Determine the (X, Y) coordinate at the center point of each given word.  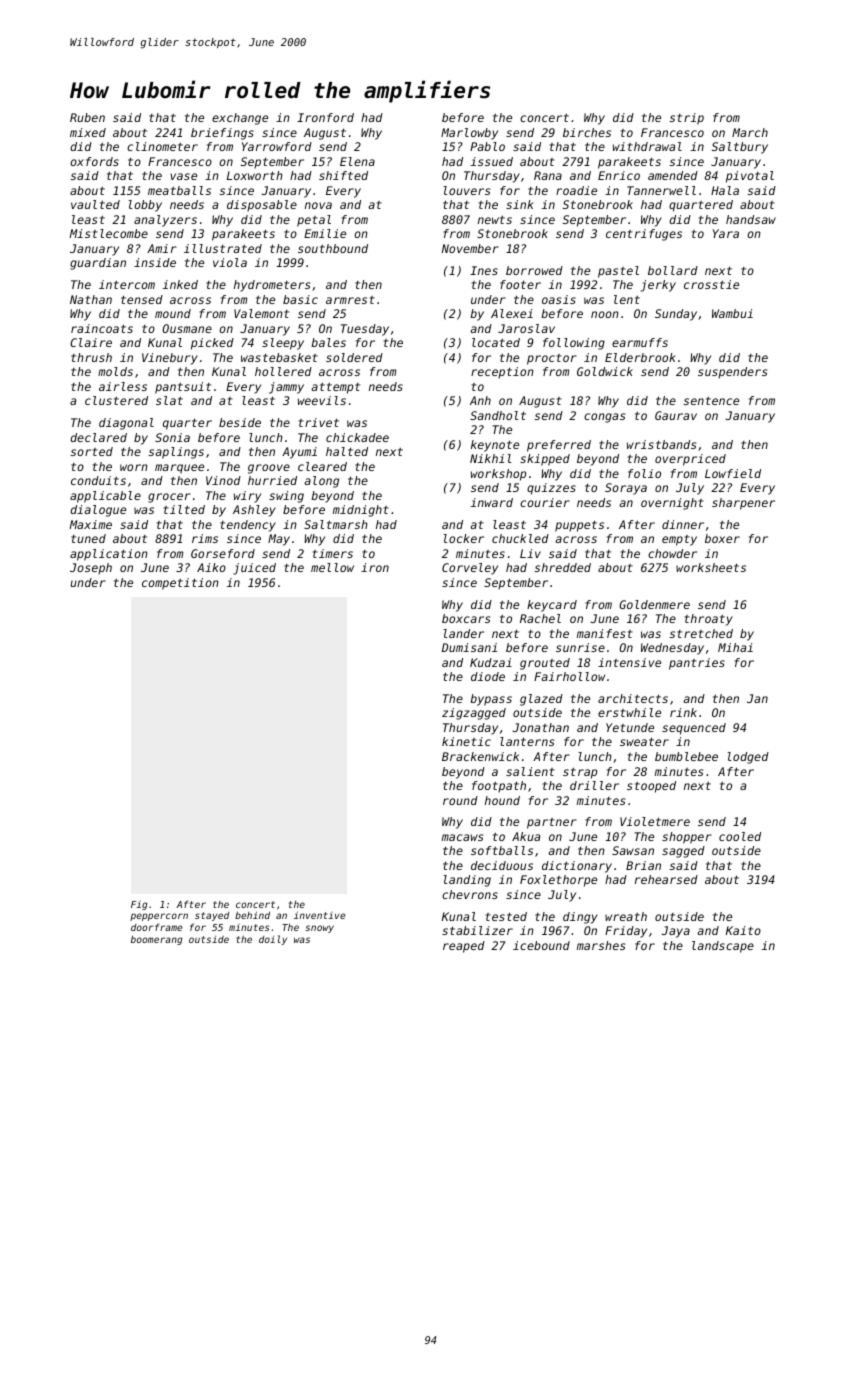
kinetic (466, 741)
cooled (740, 836)
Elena (357, 161)
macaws (462, 837)
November (470, 248)
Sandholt (498, 415)
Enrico (619, 175)
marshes (601, 945)
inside (155, 262)
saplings (176, 453)
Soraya (626, 489)
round (460, 800)
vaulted (95, 204)
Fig (139, 905)
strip (687, 119)
